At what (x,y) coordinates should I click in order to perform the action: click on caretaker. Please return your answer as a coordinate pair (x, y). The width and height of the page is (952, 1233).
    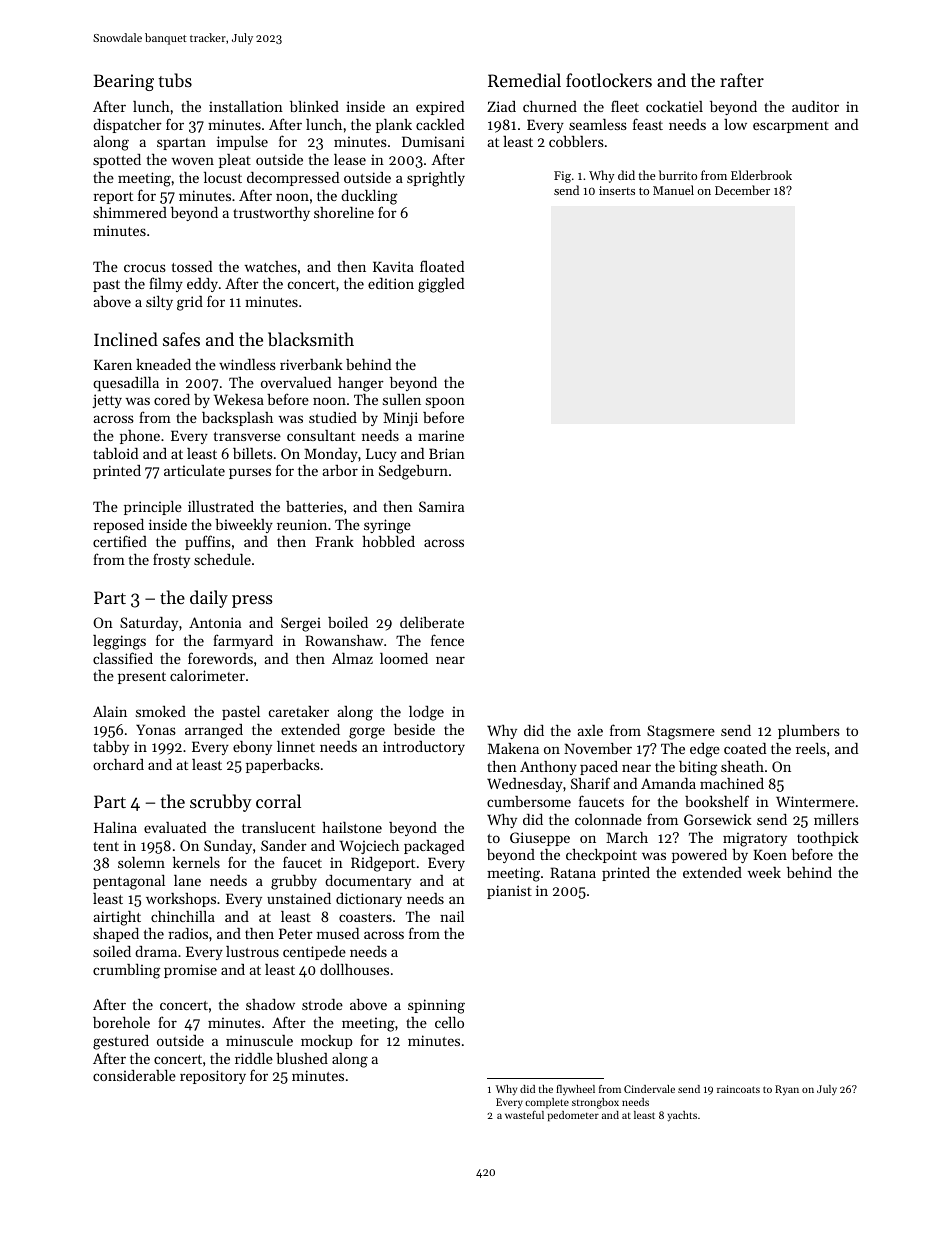
    Looking at the image, I should click on (299, 711).
